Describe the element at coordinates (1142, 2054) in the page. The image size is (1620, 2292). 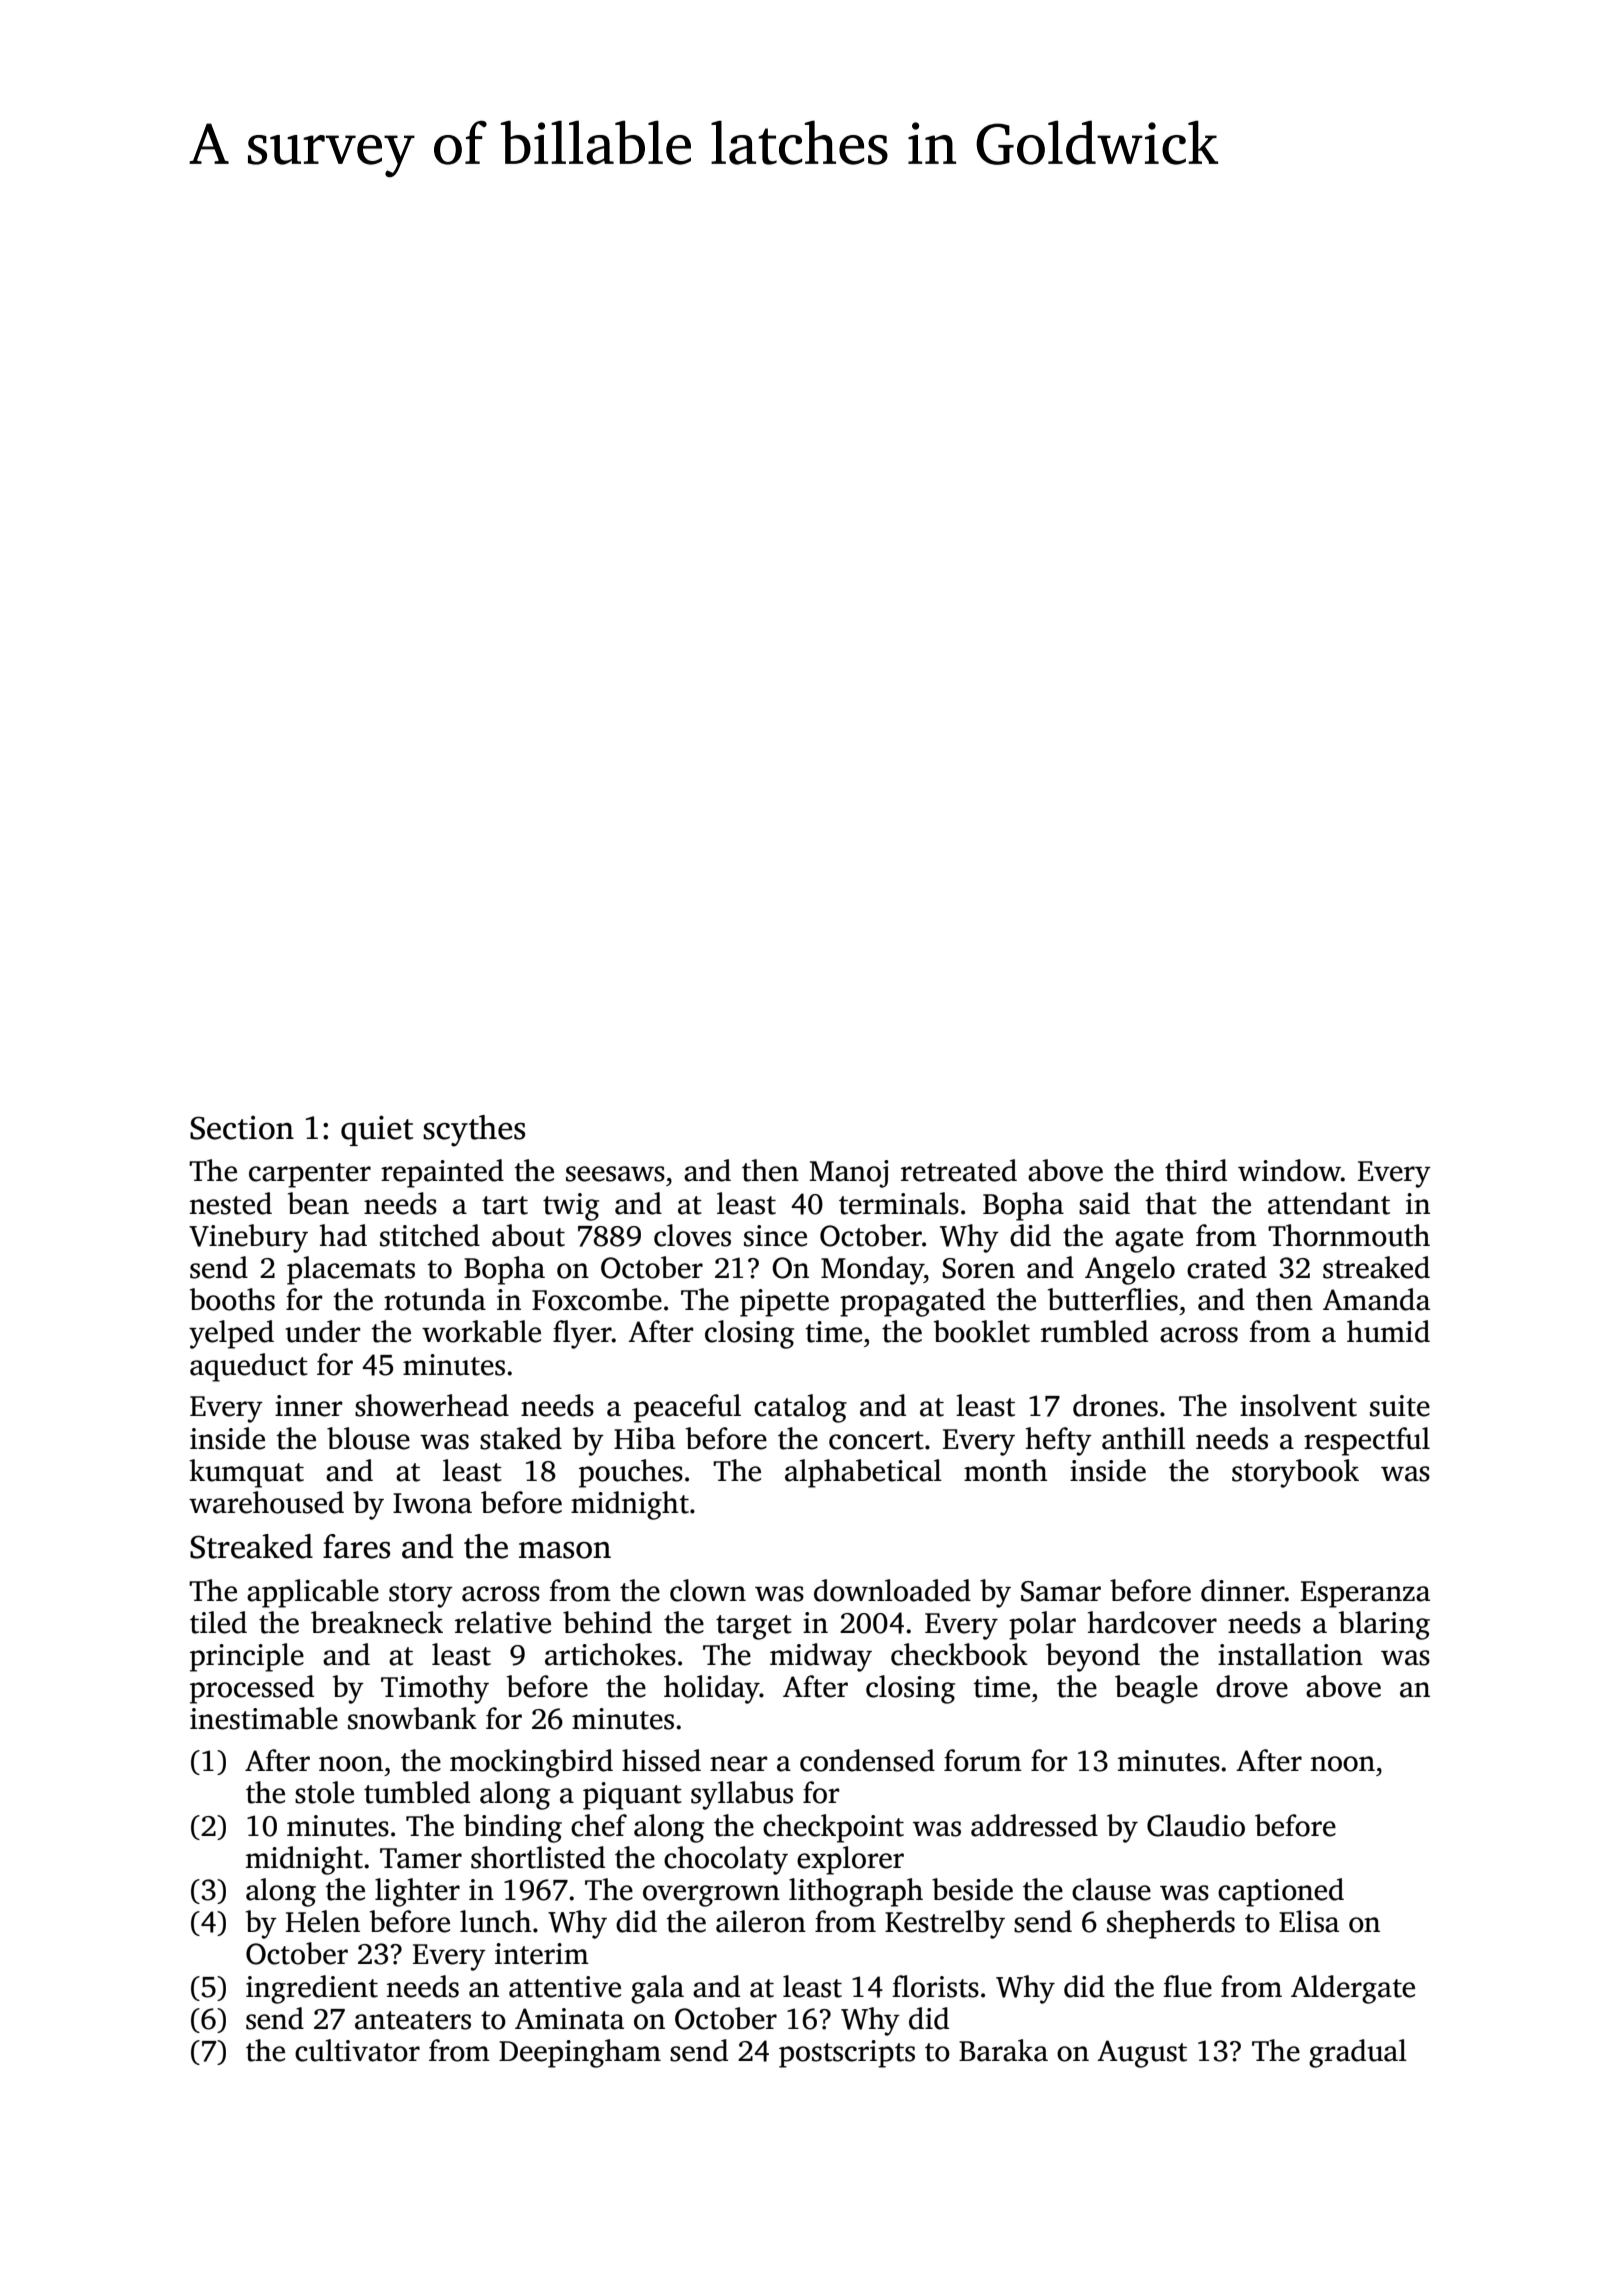
I see `August` at that location.
